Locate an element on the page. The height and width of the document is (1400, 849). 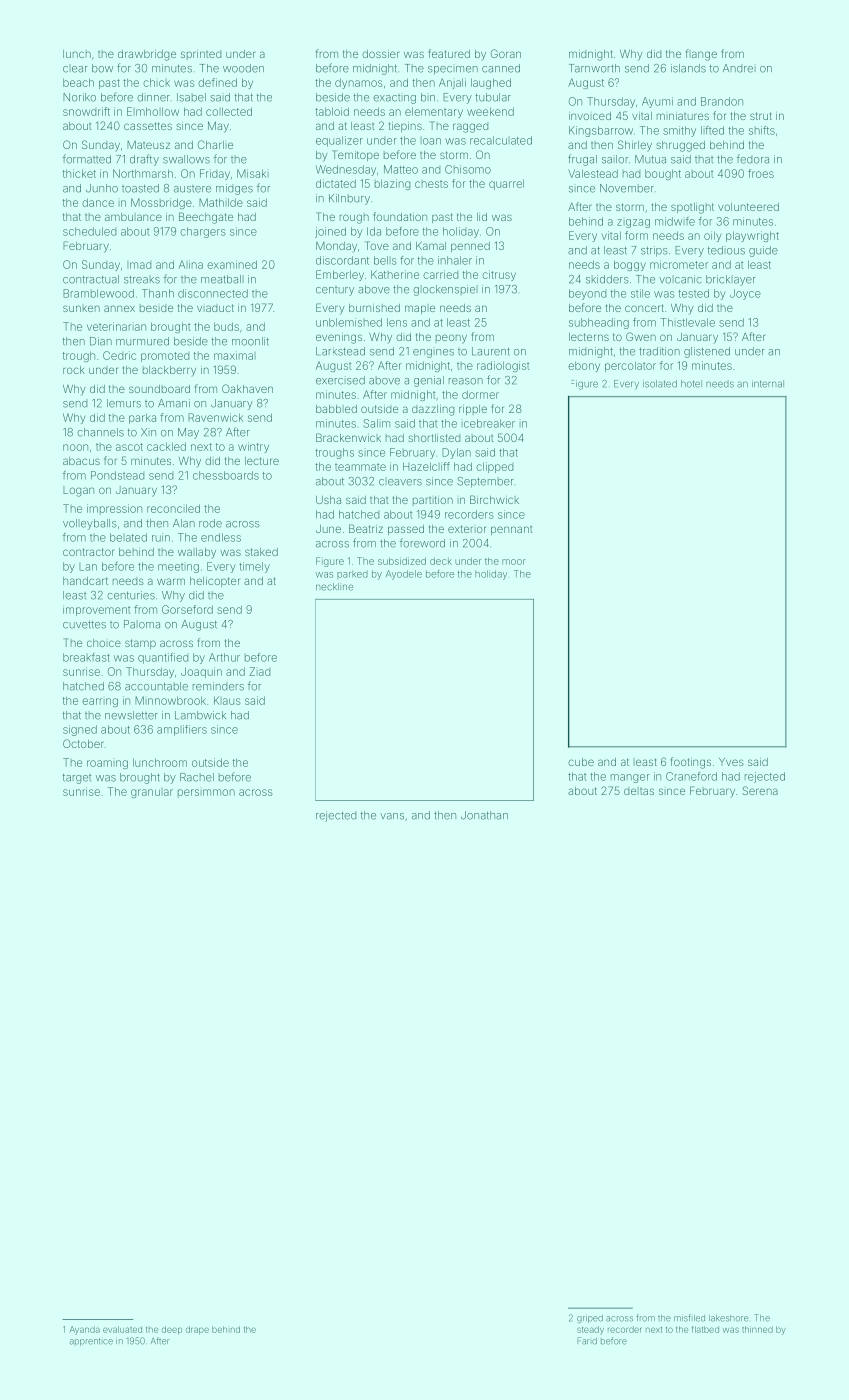
accountable is located at coordinates (156, 686).
